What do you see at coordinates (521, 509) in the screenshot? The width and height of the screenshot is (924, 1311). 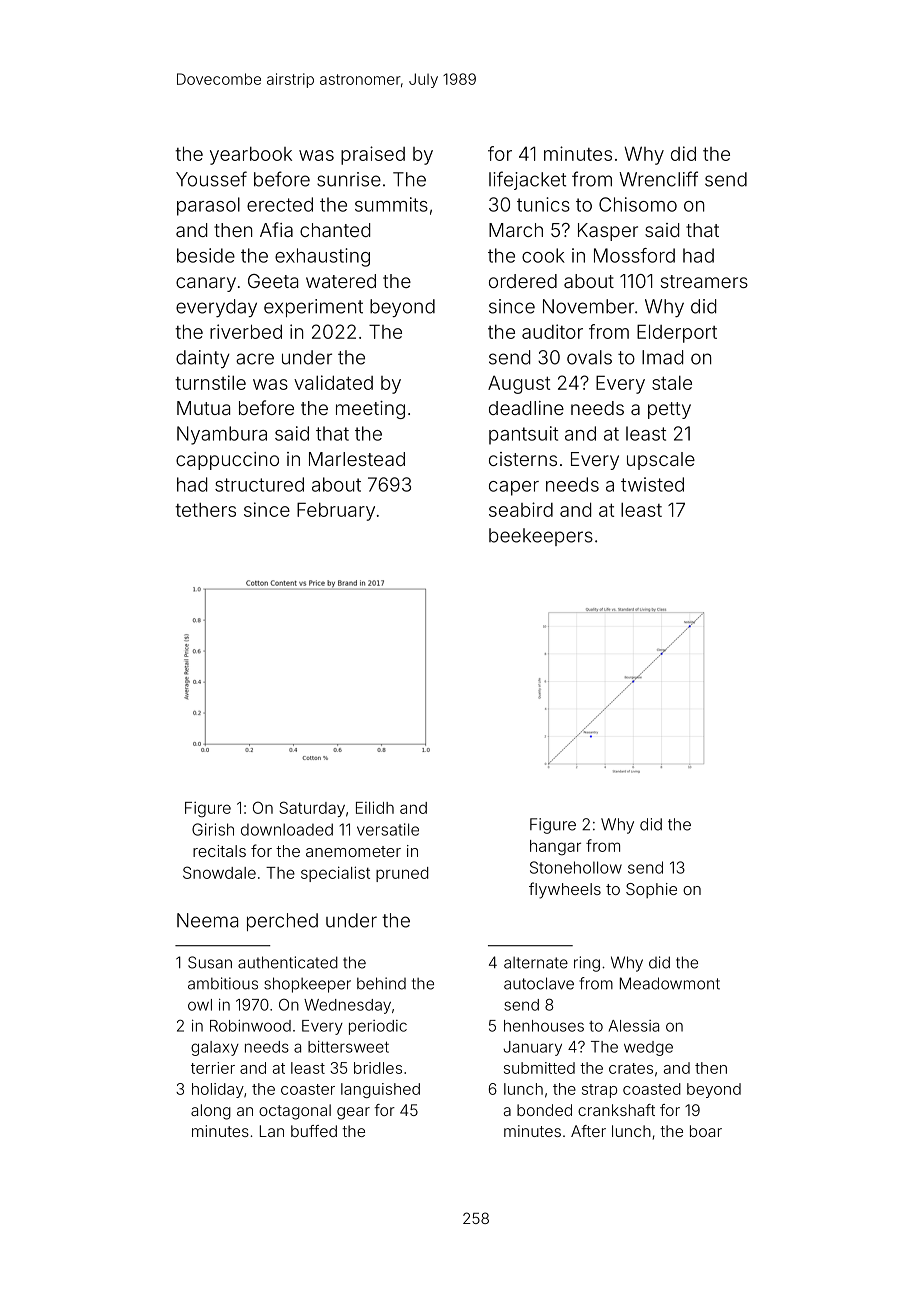 I see `seabird` at bounding box center [521, 509].
